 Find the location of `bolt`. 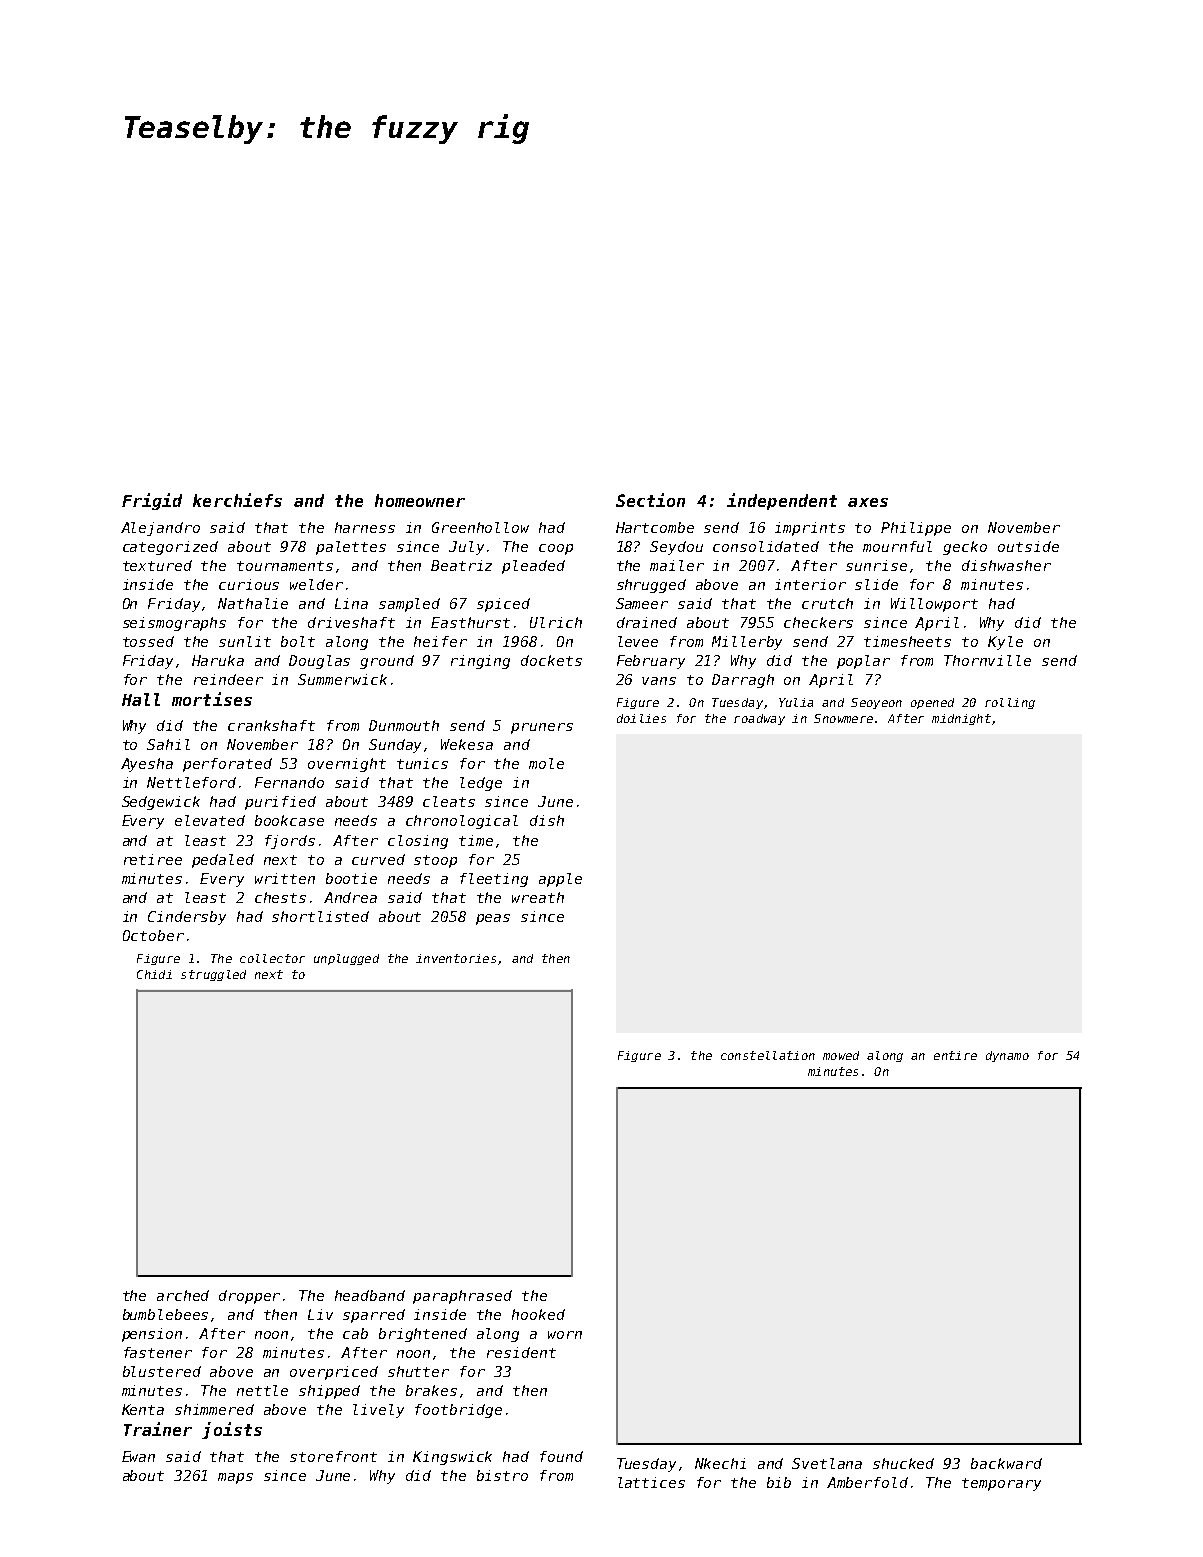

bolt is located at coordinates (298, 641).
